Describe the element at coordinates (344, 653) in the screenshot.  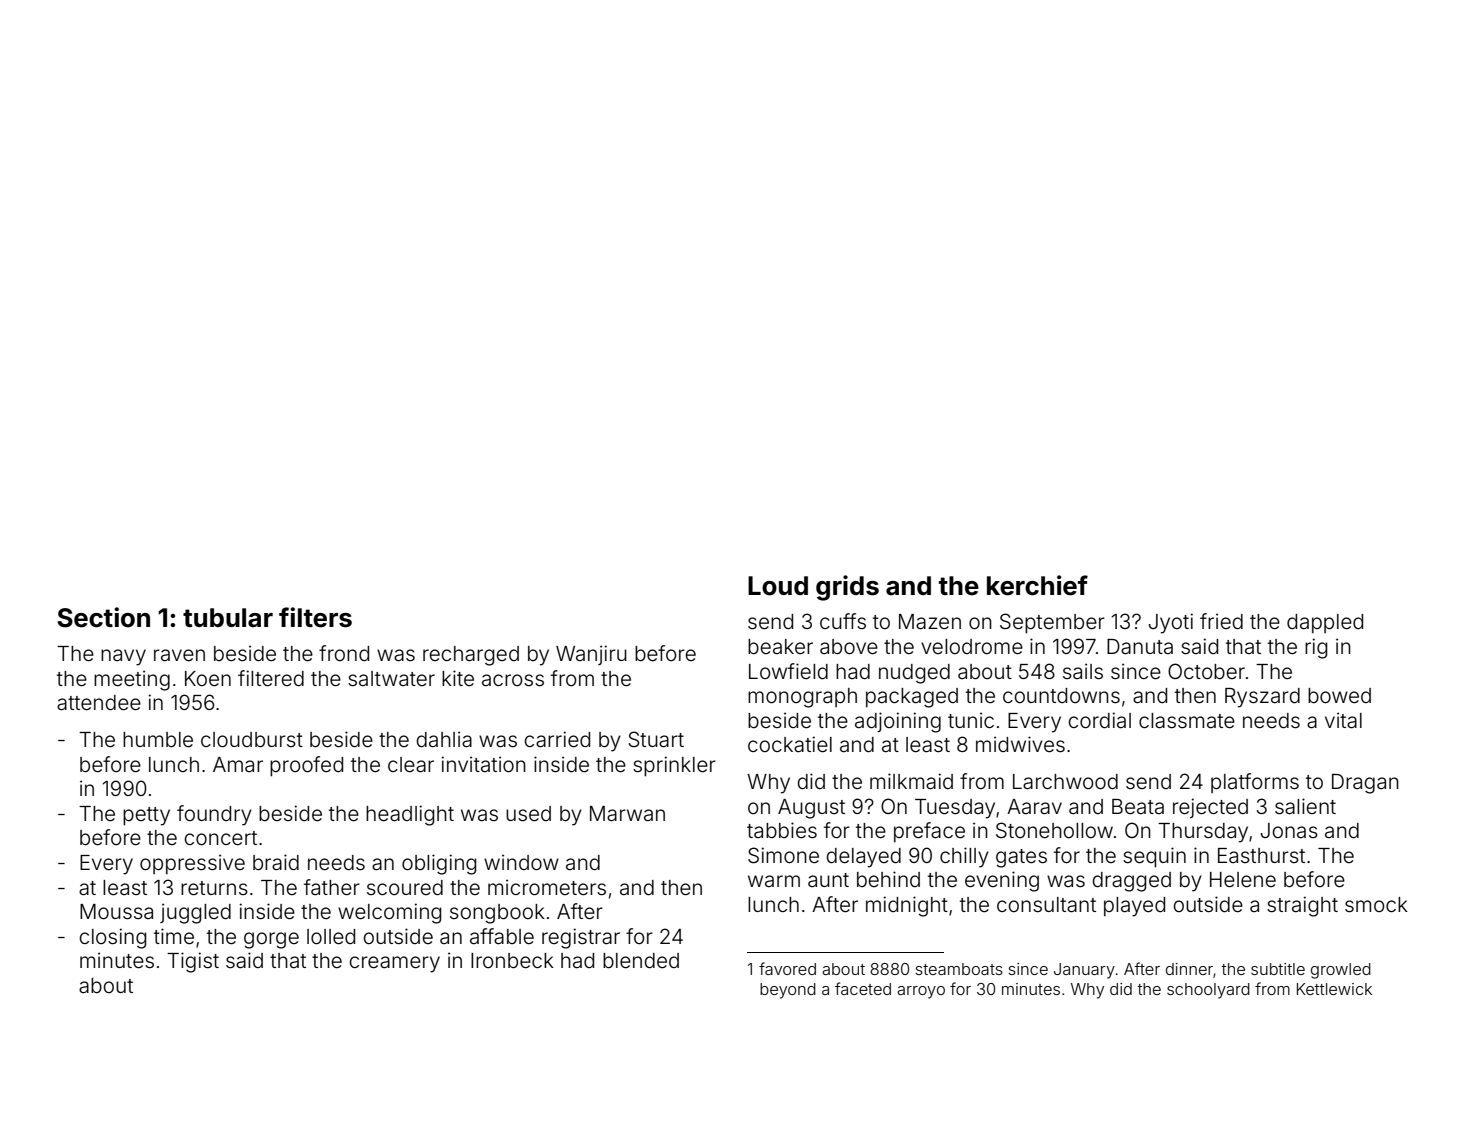
I see `frond` at that location.
